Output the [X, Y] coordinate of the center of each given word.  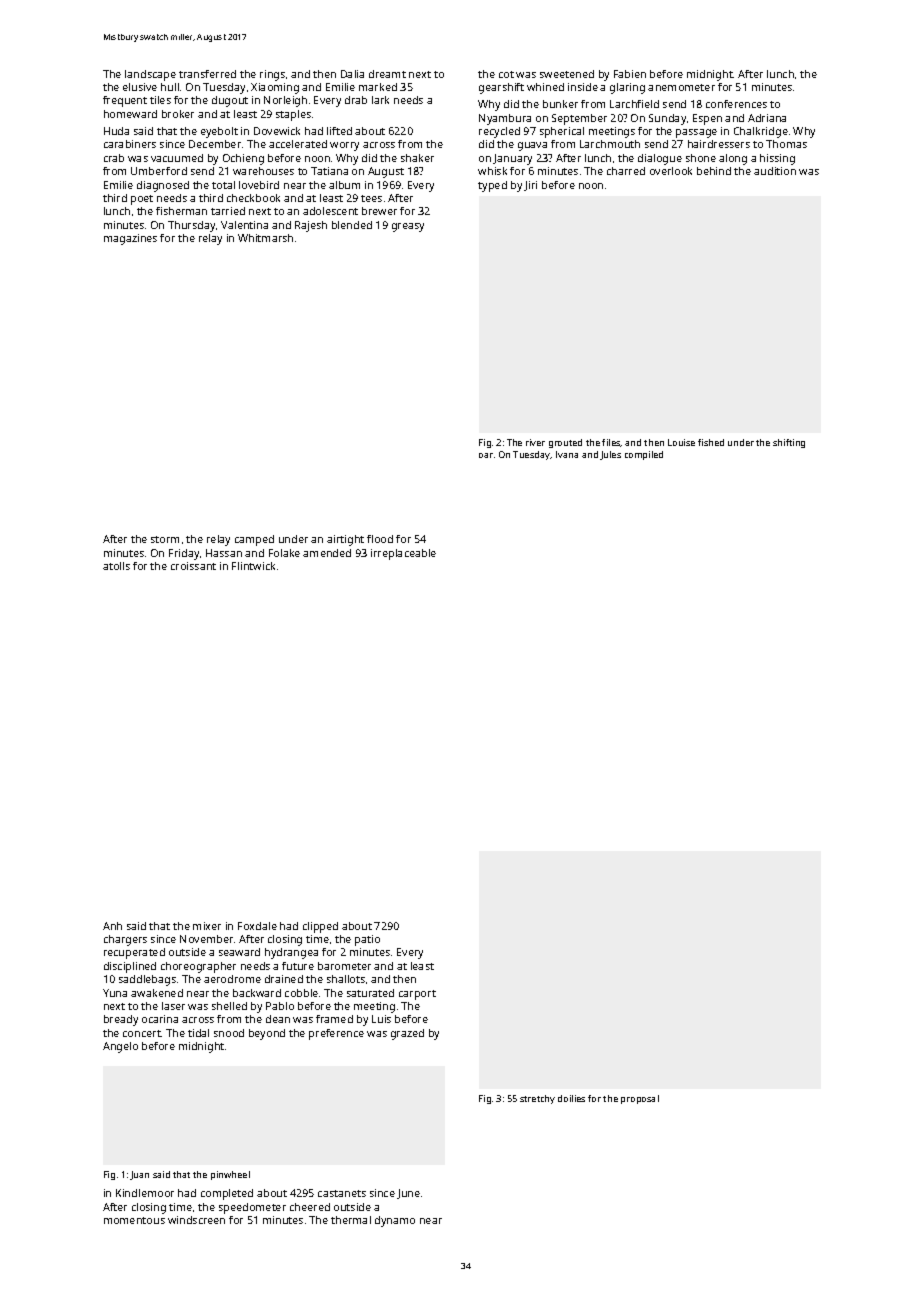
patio [367, 940]
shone [701, 158]
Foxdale [257, 926]
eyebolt [219, 132]
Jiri [530, 186]
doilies [571, 1098]
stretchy [537, 1099]
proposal [640, 1099]
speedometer [252, 1208]
